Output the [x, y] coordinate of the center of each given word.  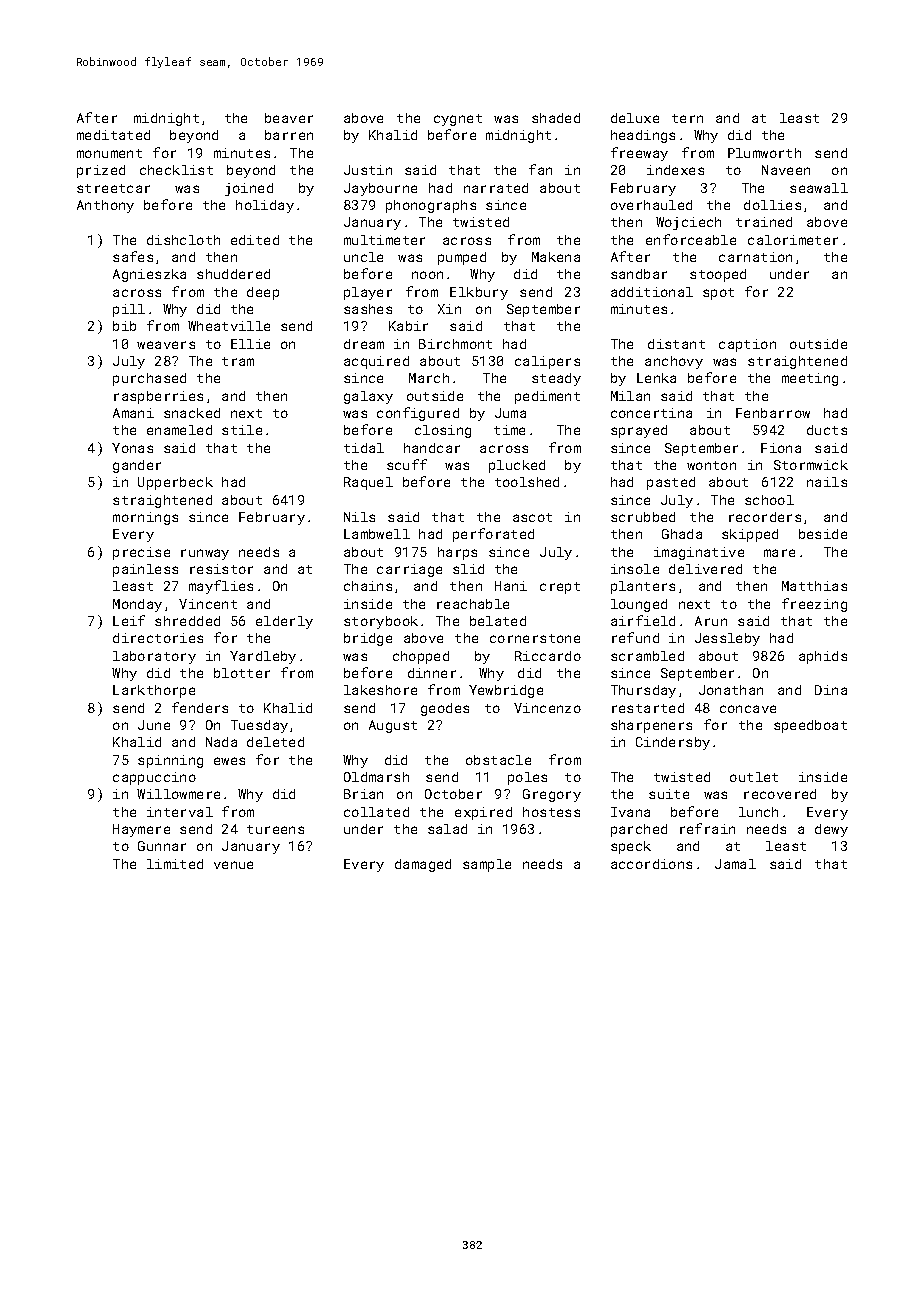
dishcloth [183, 240]
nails [827, 482]
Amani [133, 413]
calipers [547, 362]
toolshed [527, 482]
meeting [810, 379]
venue [233, 865]
